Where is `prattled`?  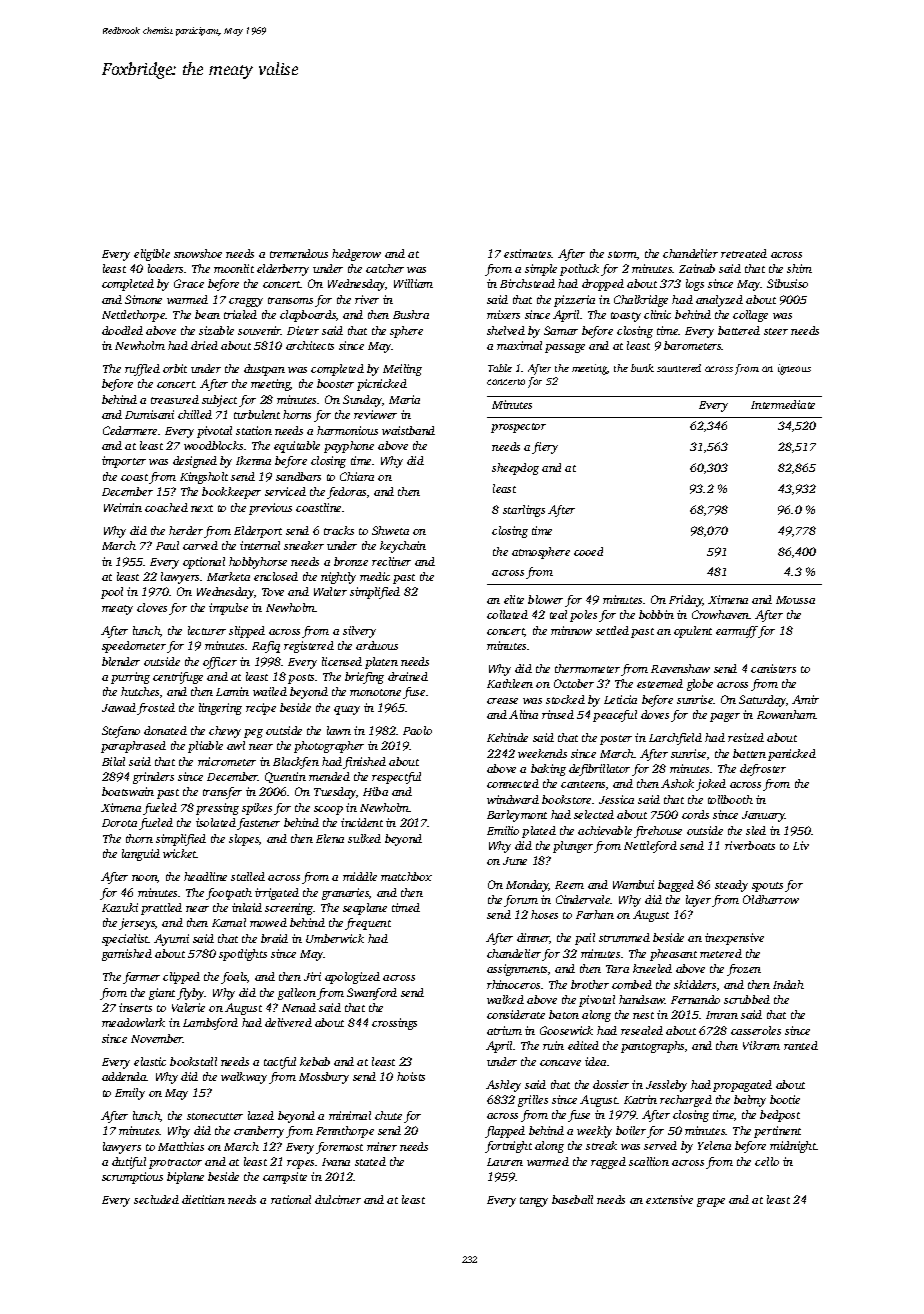 prattled is located at coordinates (161, 909).
